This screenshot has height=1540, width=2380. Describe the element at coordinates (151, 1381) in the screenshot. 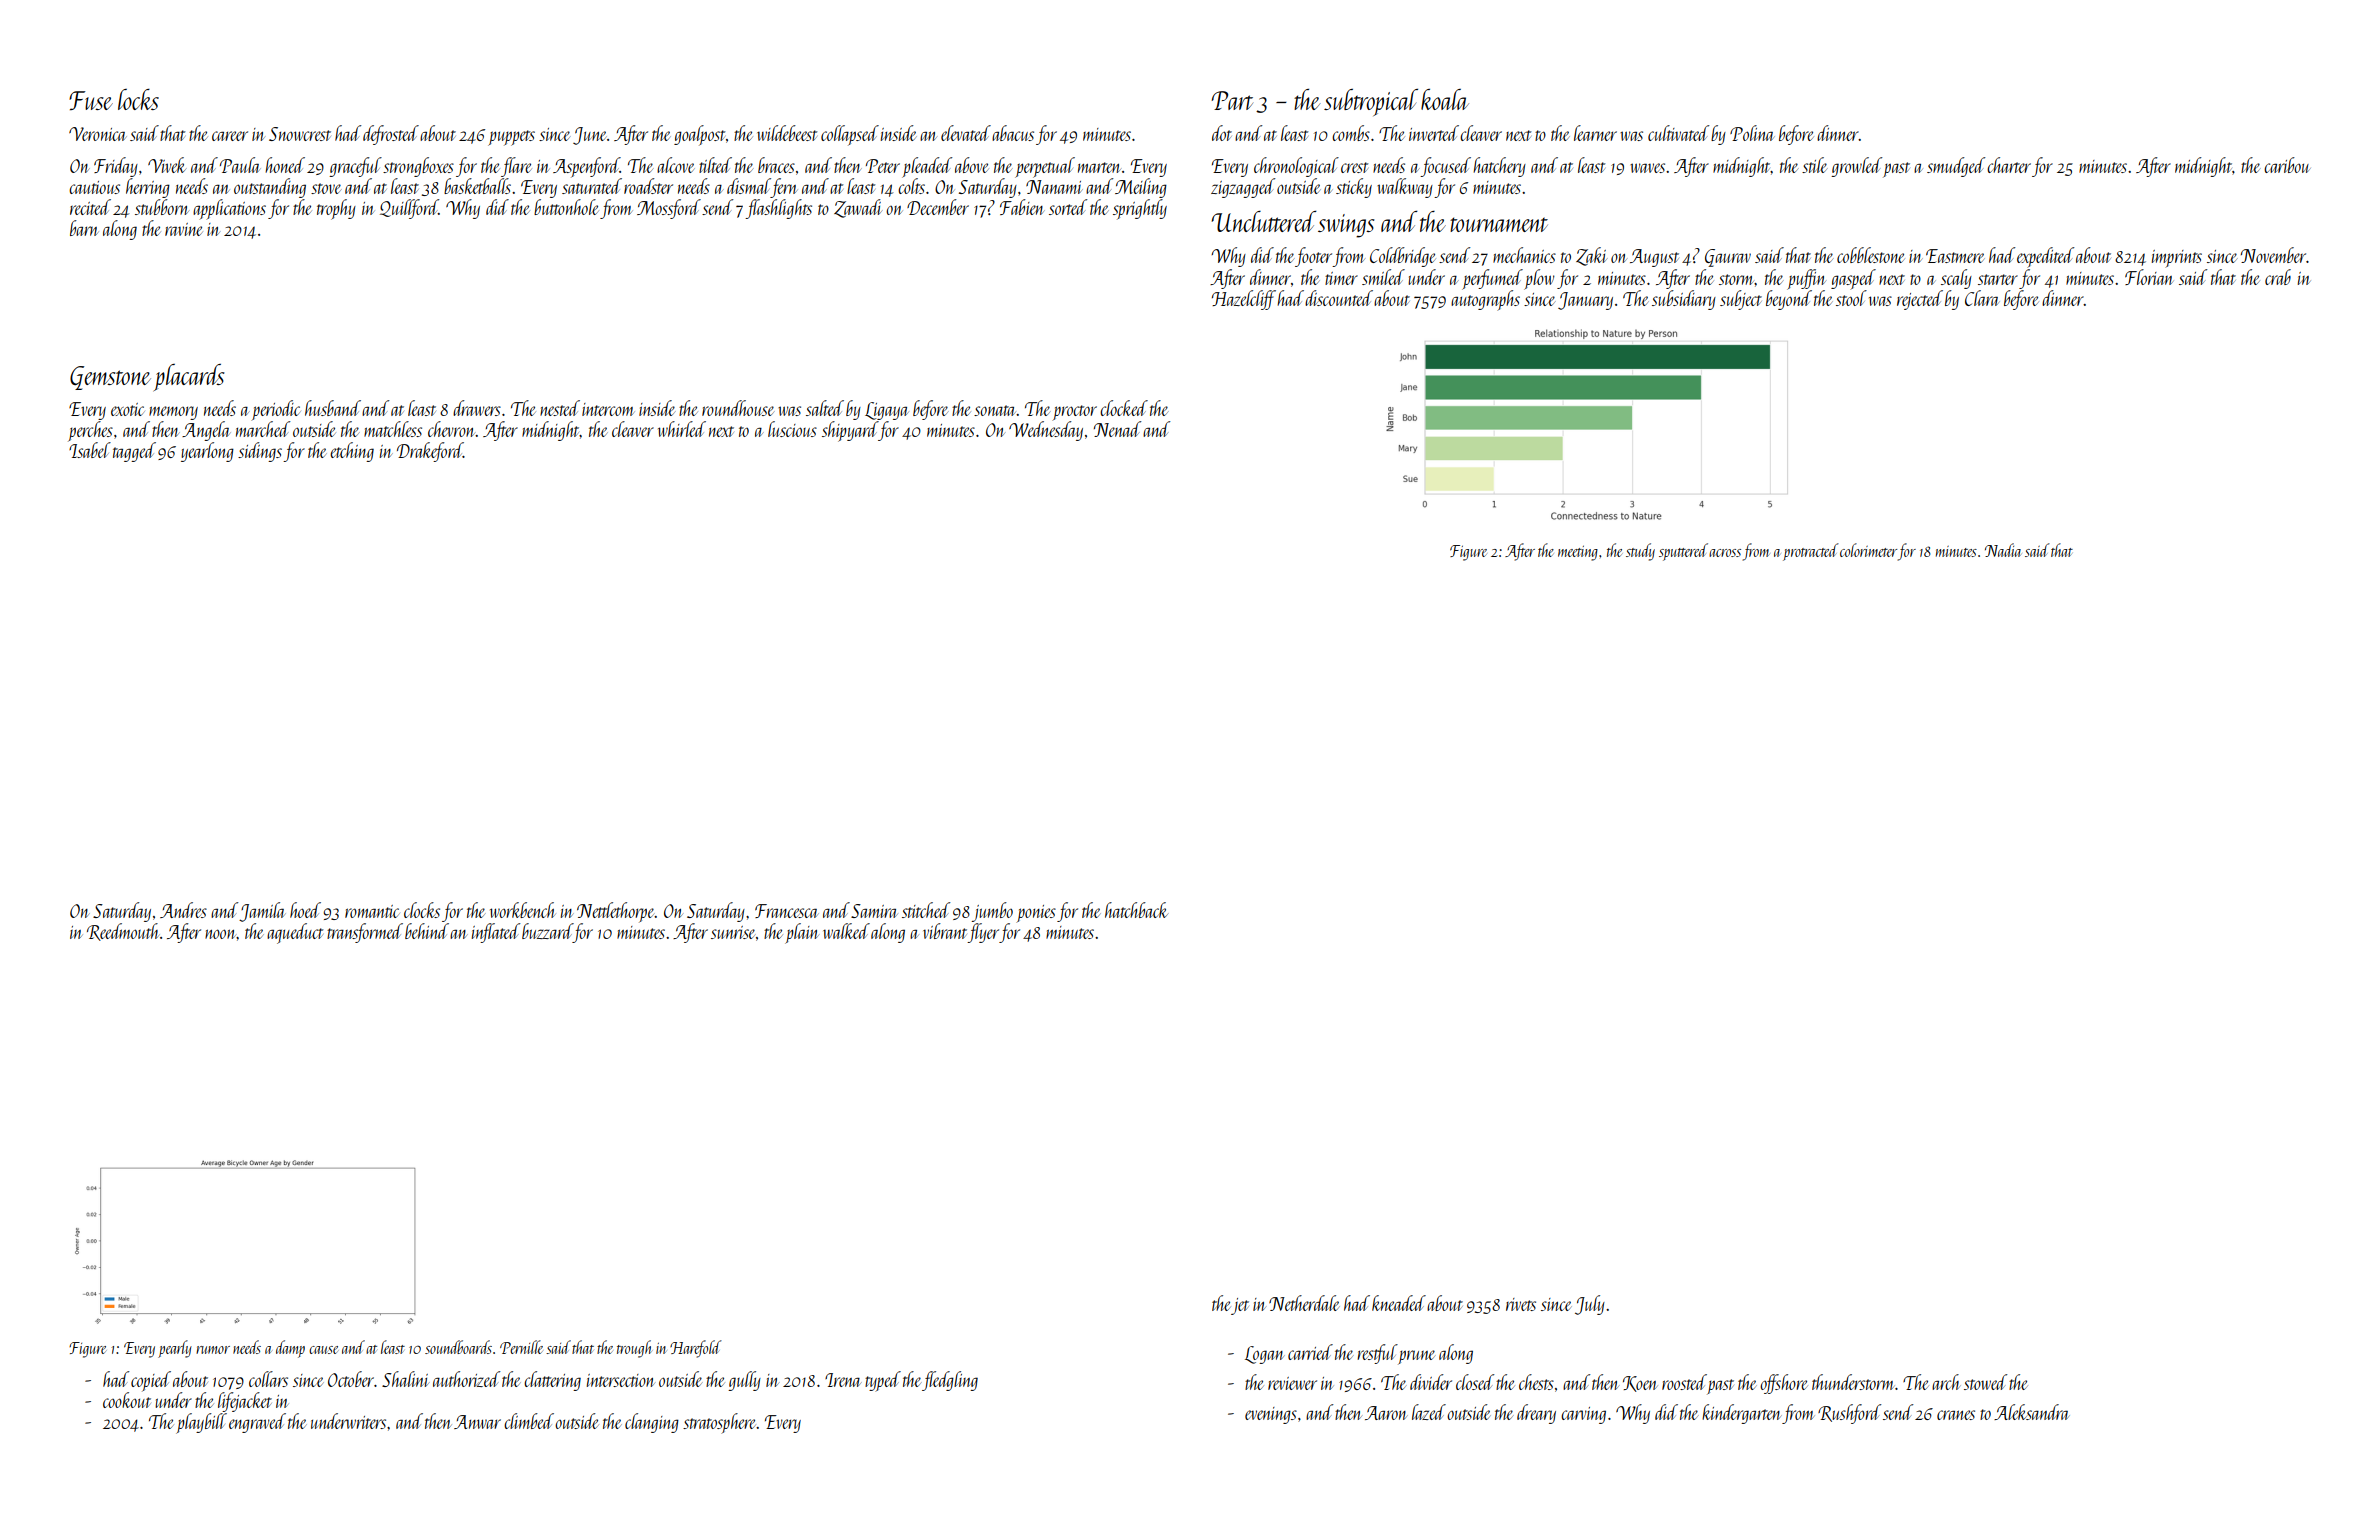

I see `copied` at that location.
